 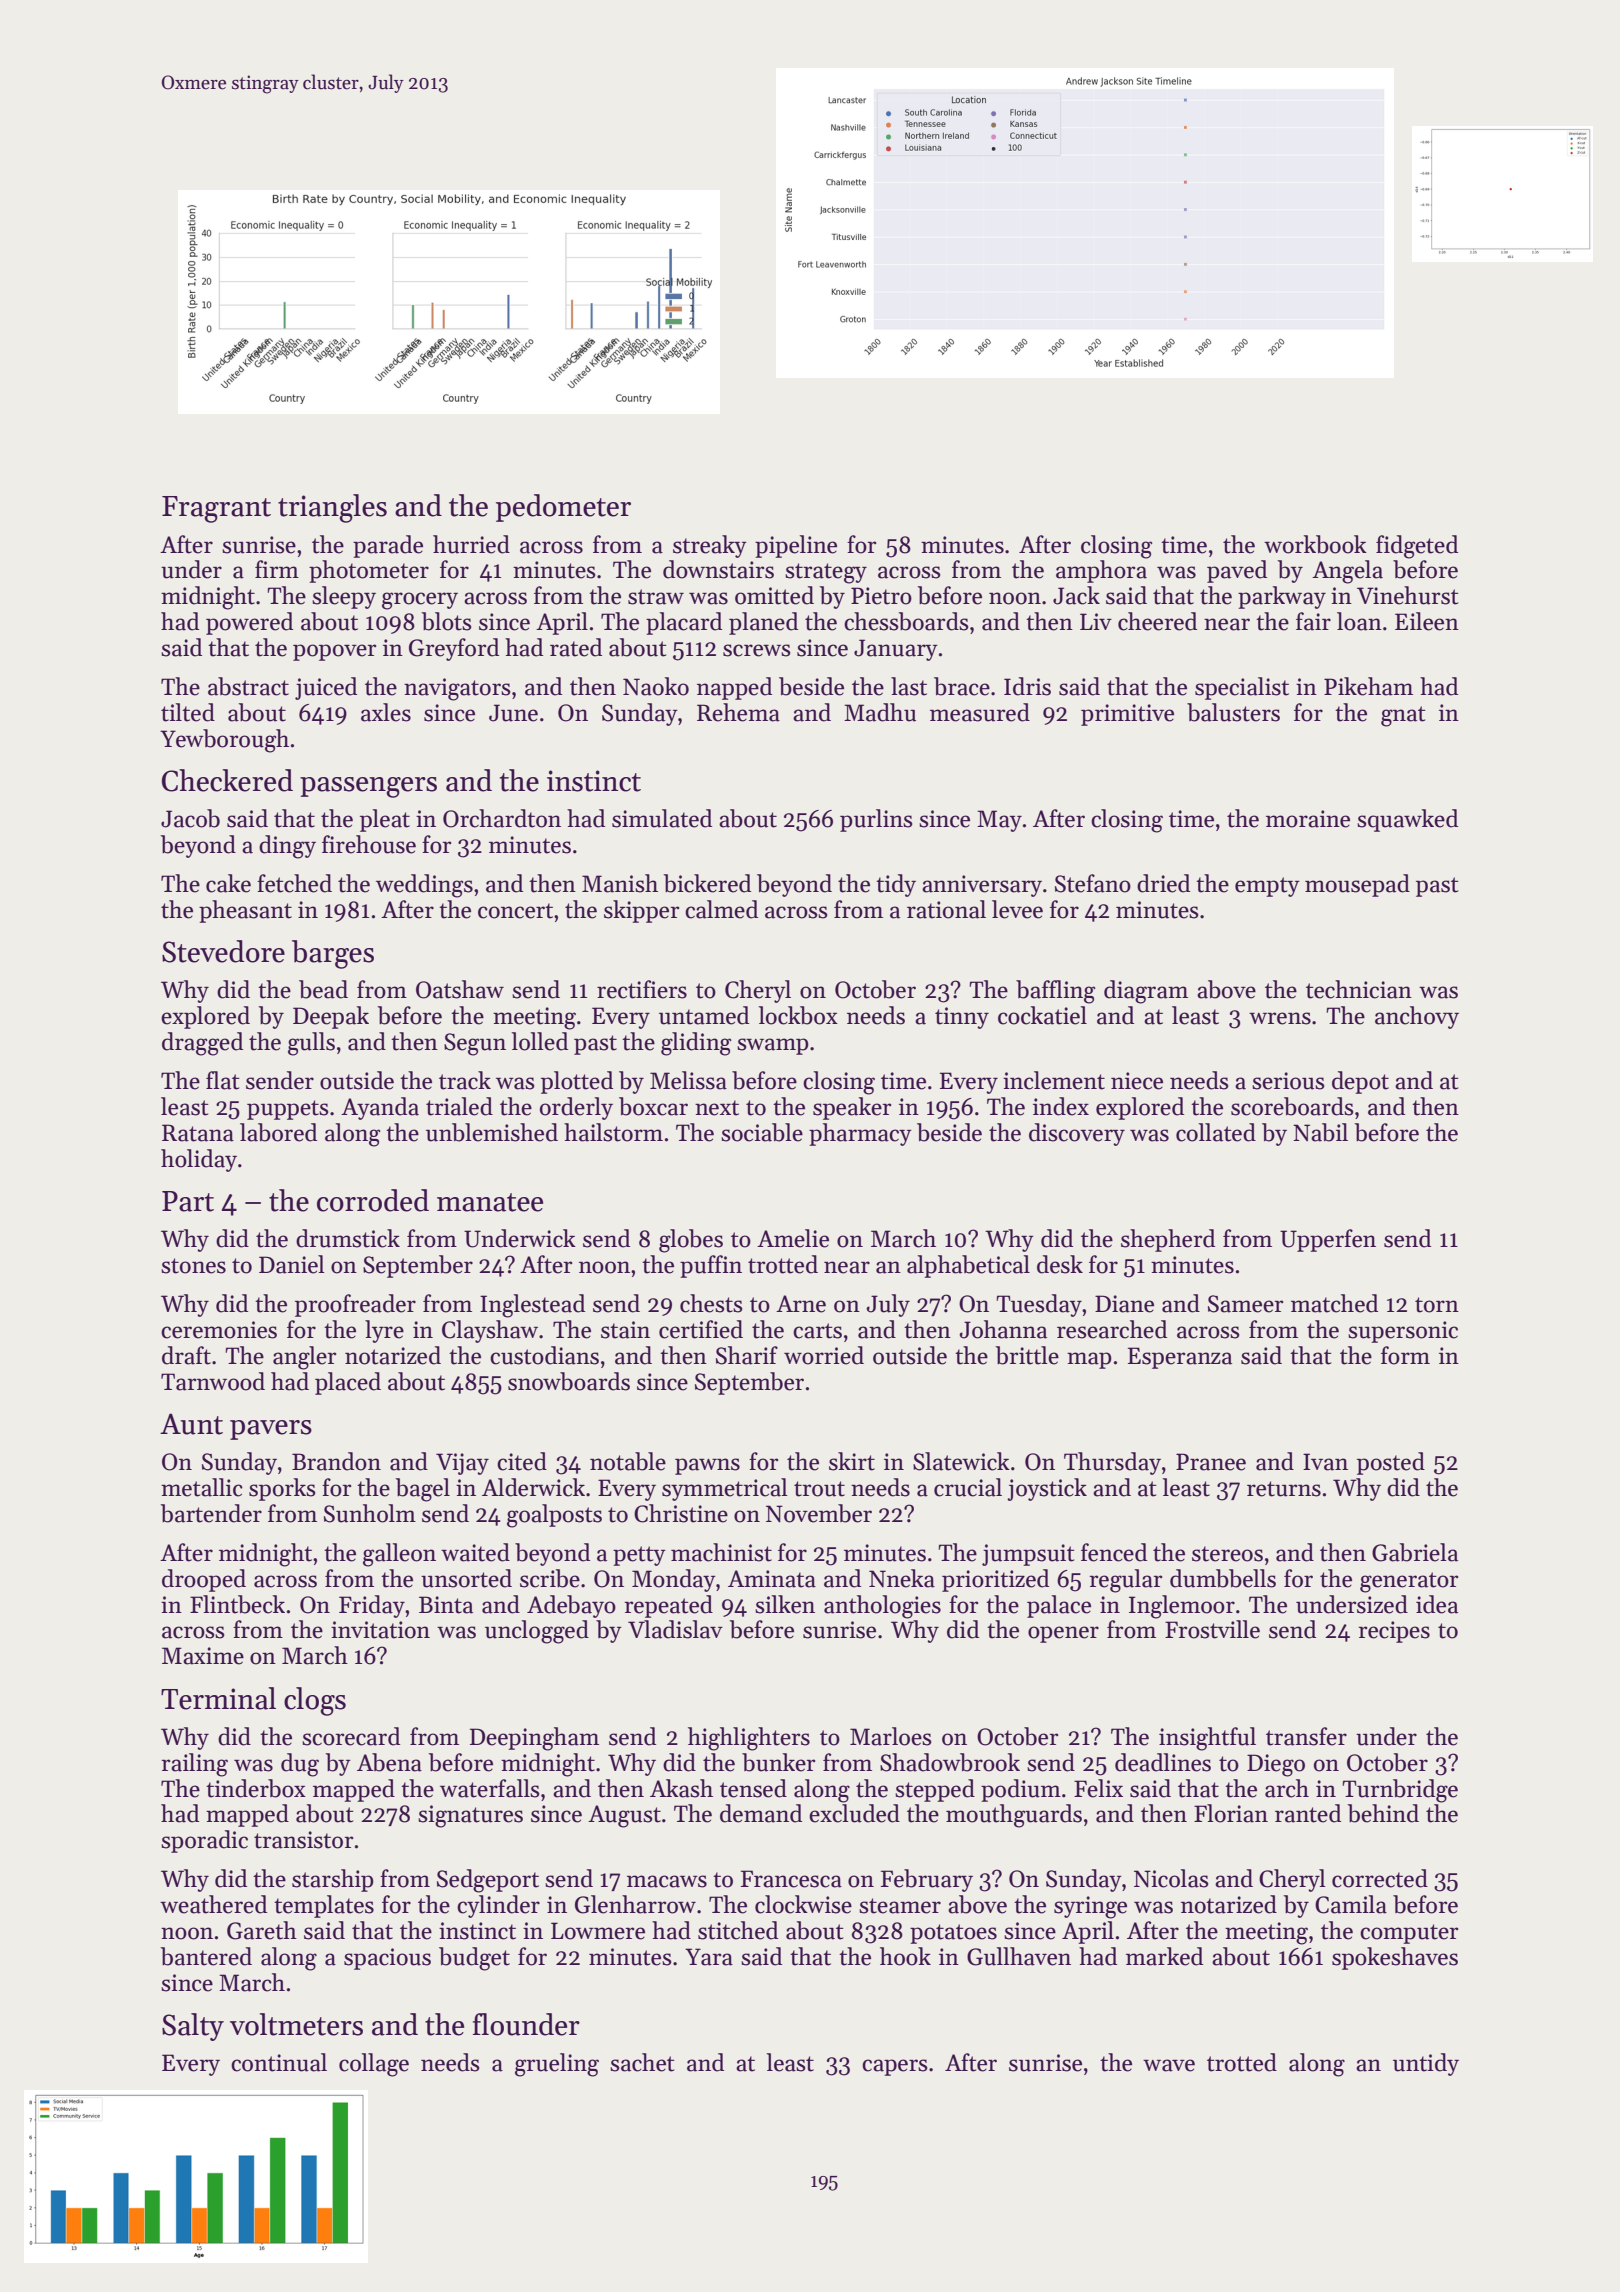 I want to click on axles, so click(x=386, y=712).
